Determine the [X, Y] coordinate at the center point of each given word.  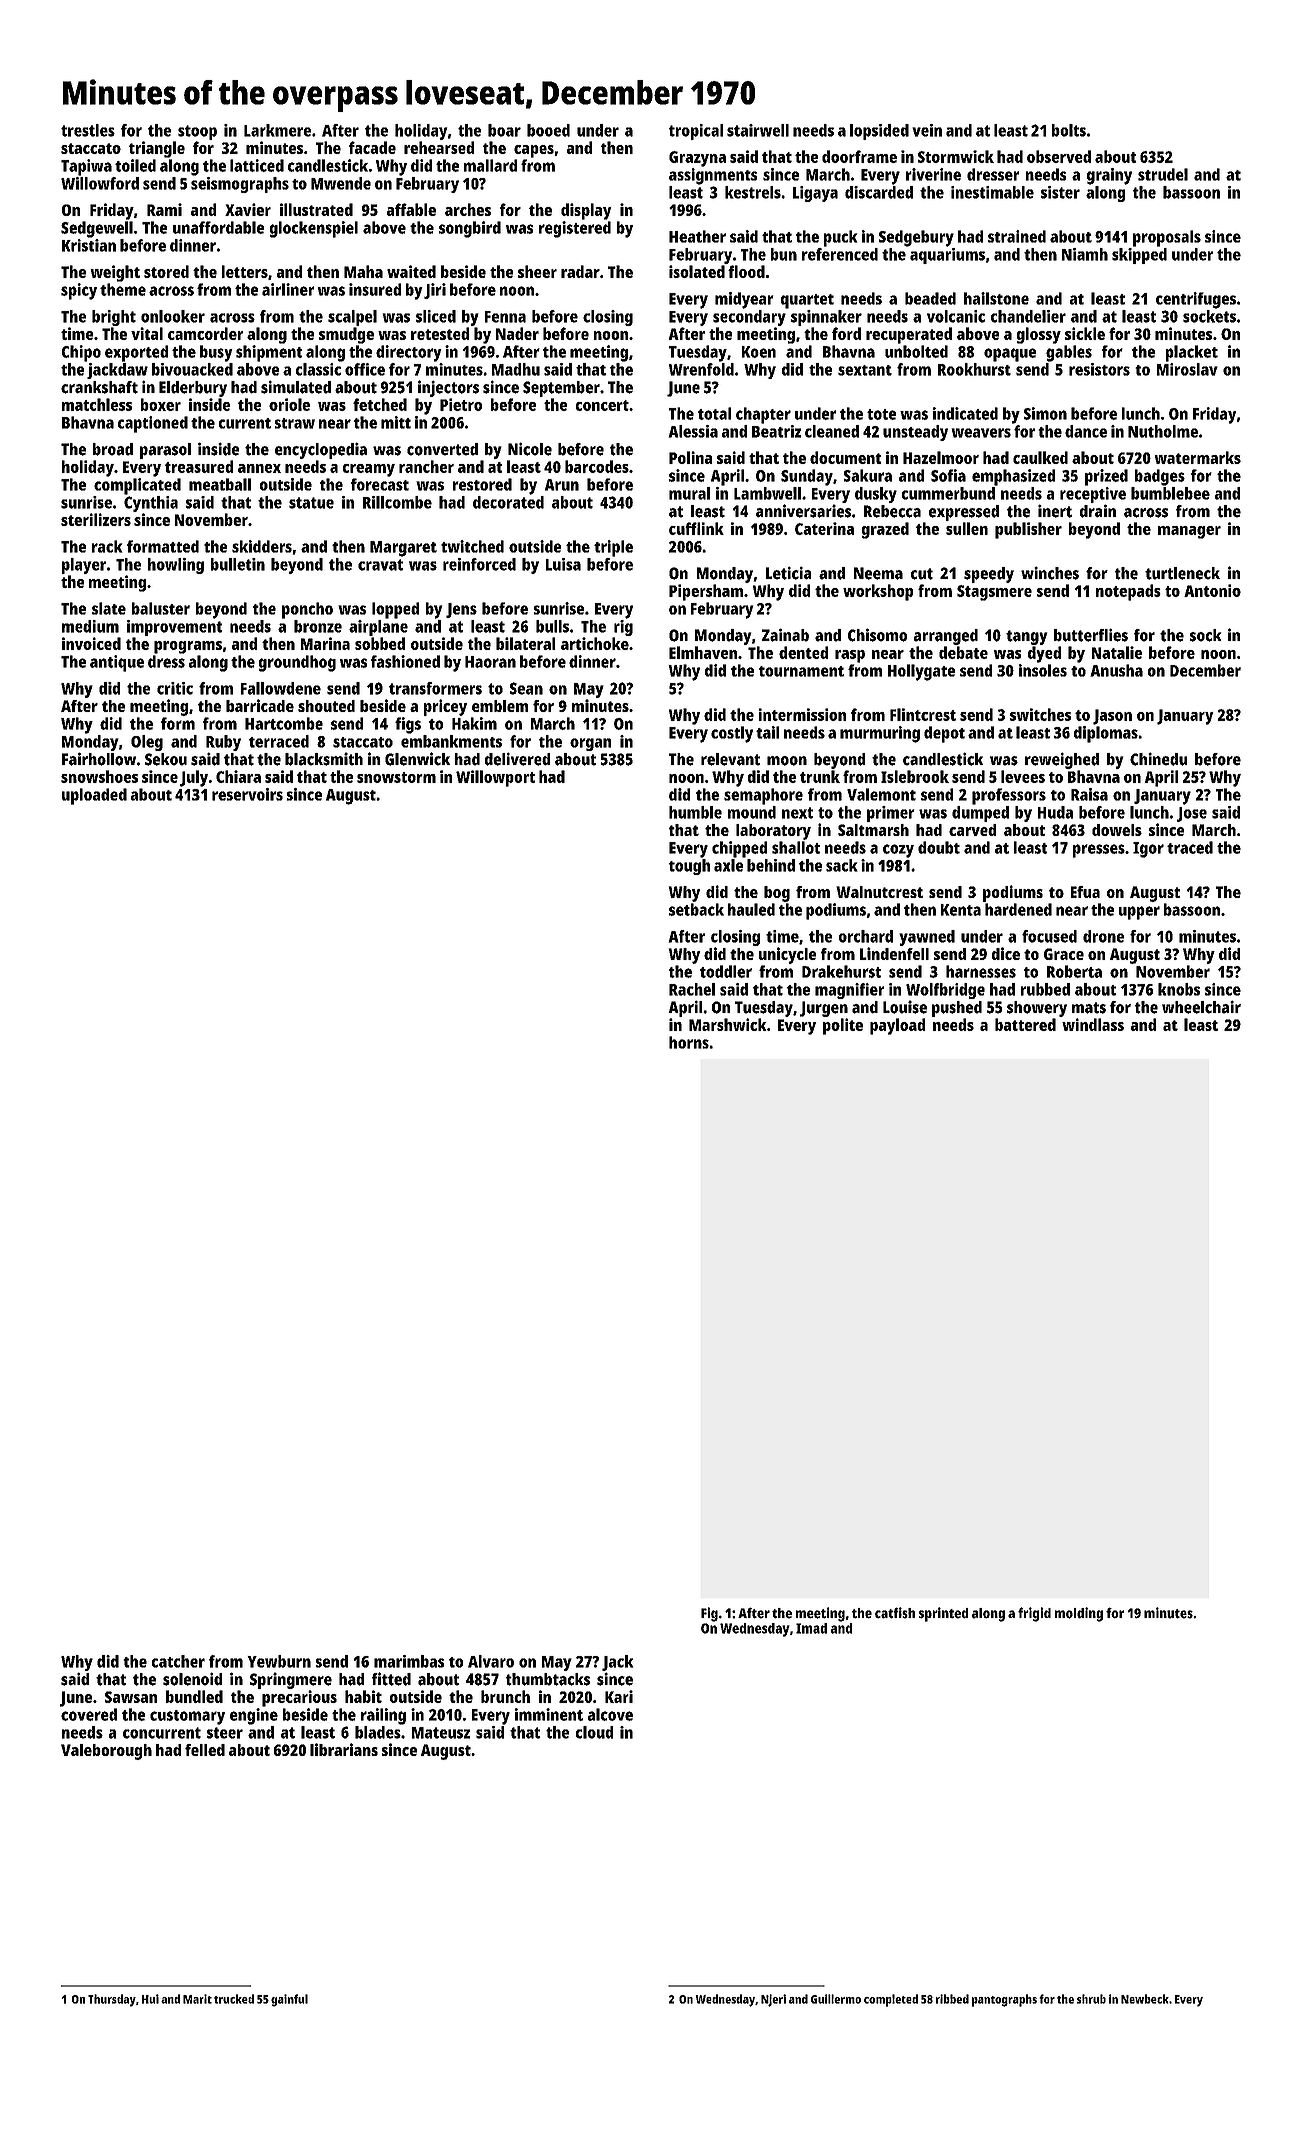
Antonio [1212, 590]
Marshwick [727, 1024]
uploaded [94, 796]
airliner [288, 289]
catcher [178, 1661]
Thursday [112, 2000]
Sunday [807, 477]
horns [689, 1042]
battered [1025, 1024]
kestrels [753, 192]
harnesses [981, 971]
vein [927, 130]
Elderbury [193, 389]
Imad [811, 1628]
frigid [1034, 1614]
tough [689, 867]
